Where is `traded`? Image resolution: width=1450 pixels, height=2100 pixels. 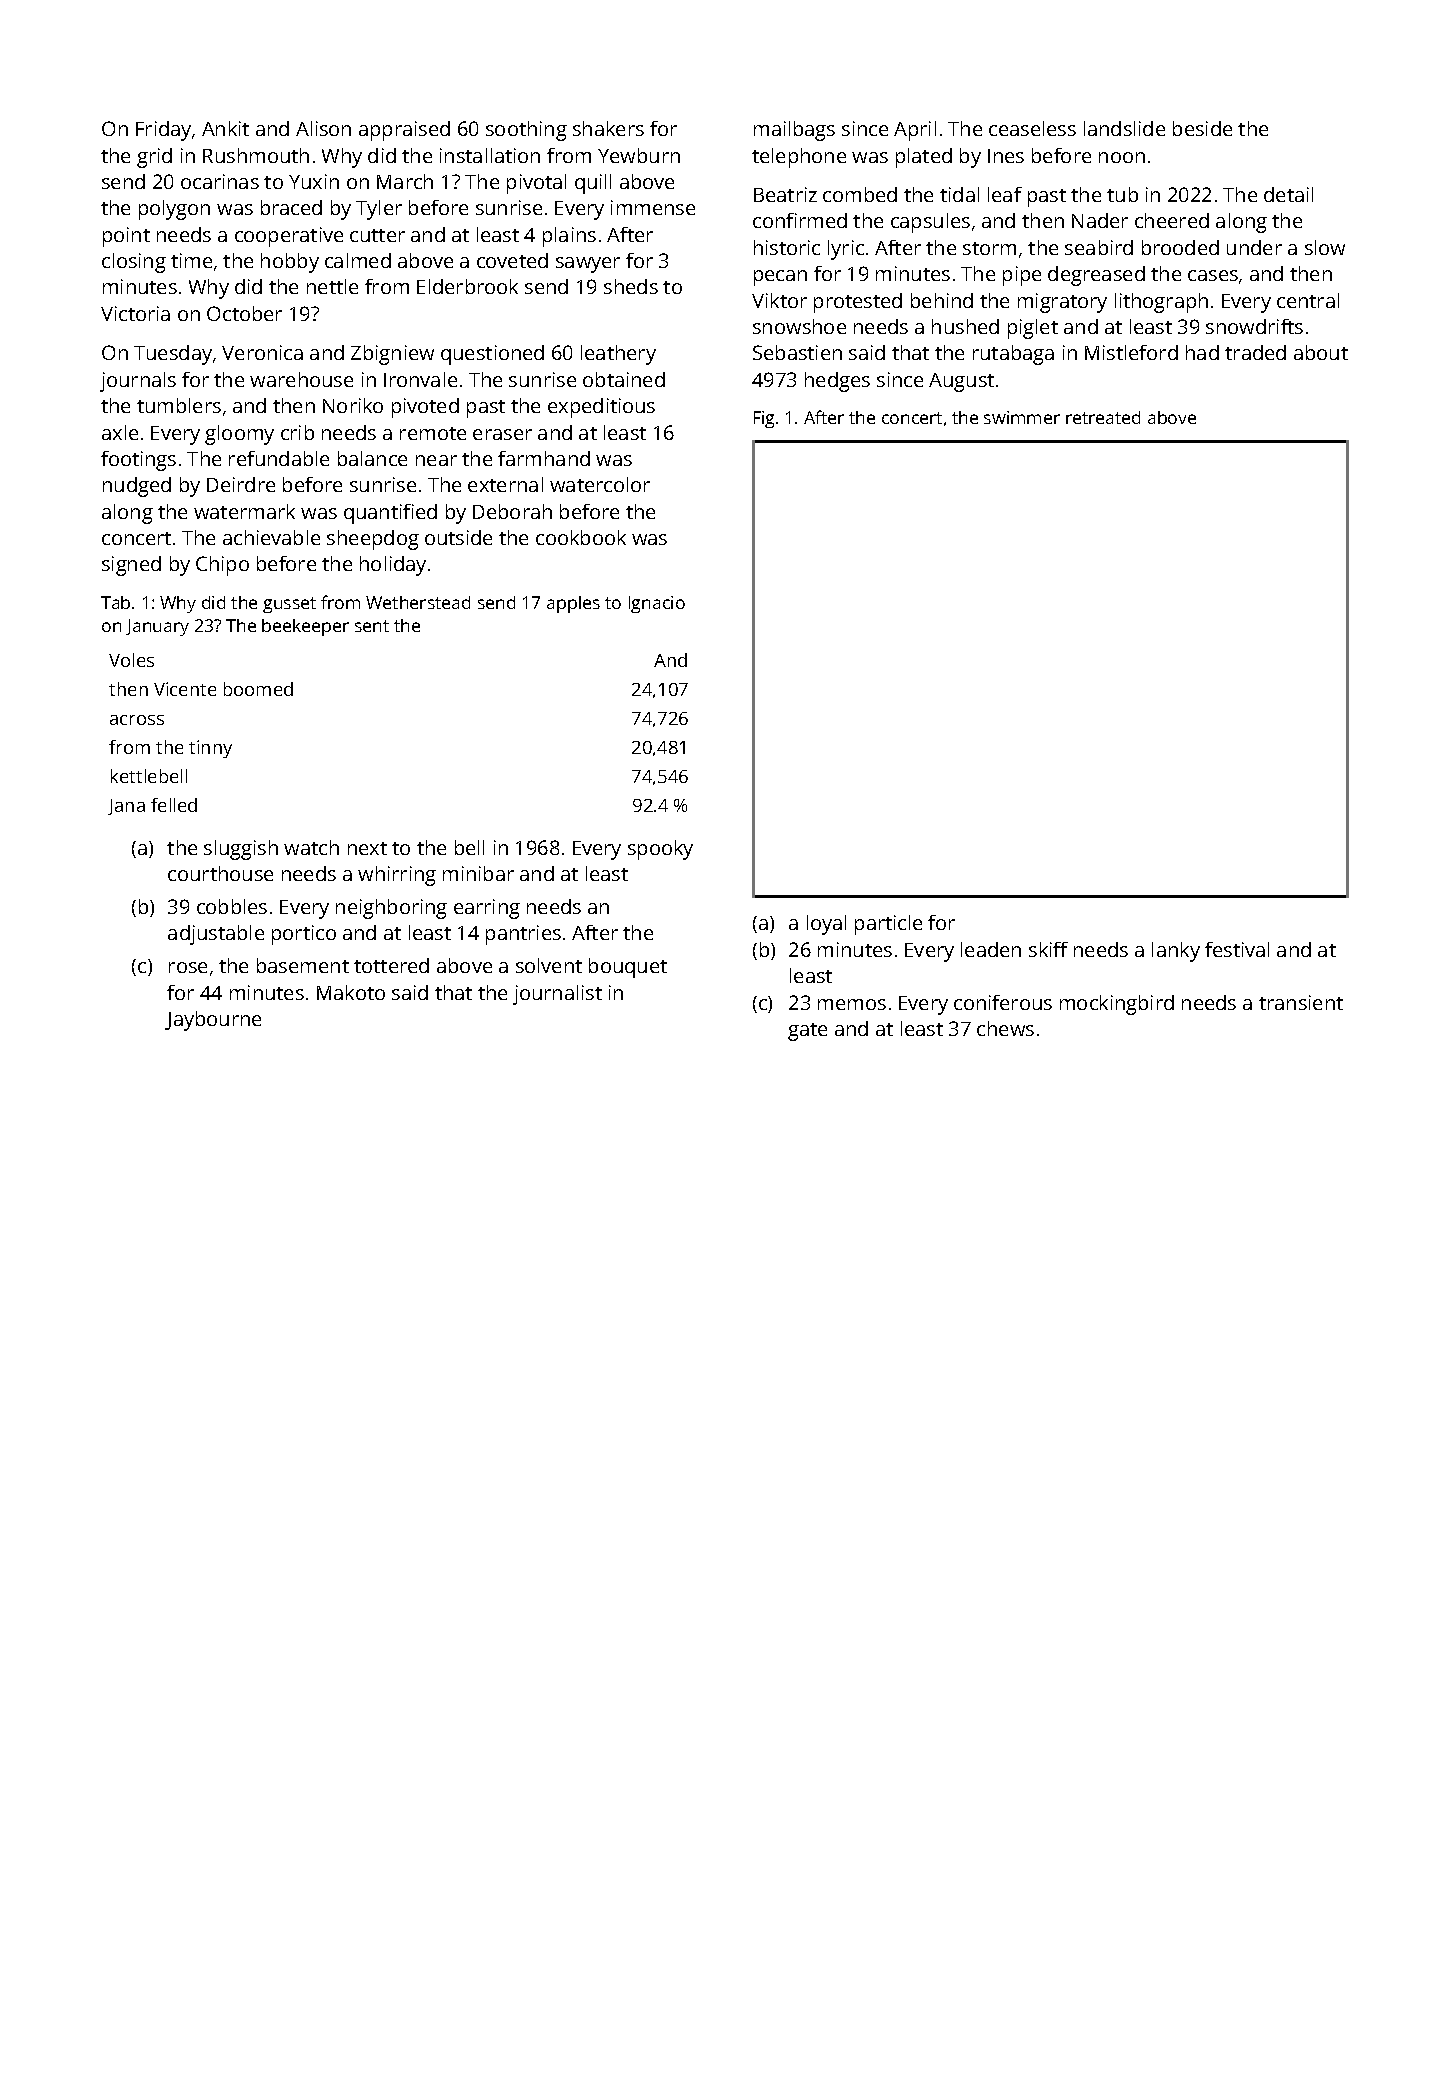
traded is located at coordinates (1255, 352).
